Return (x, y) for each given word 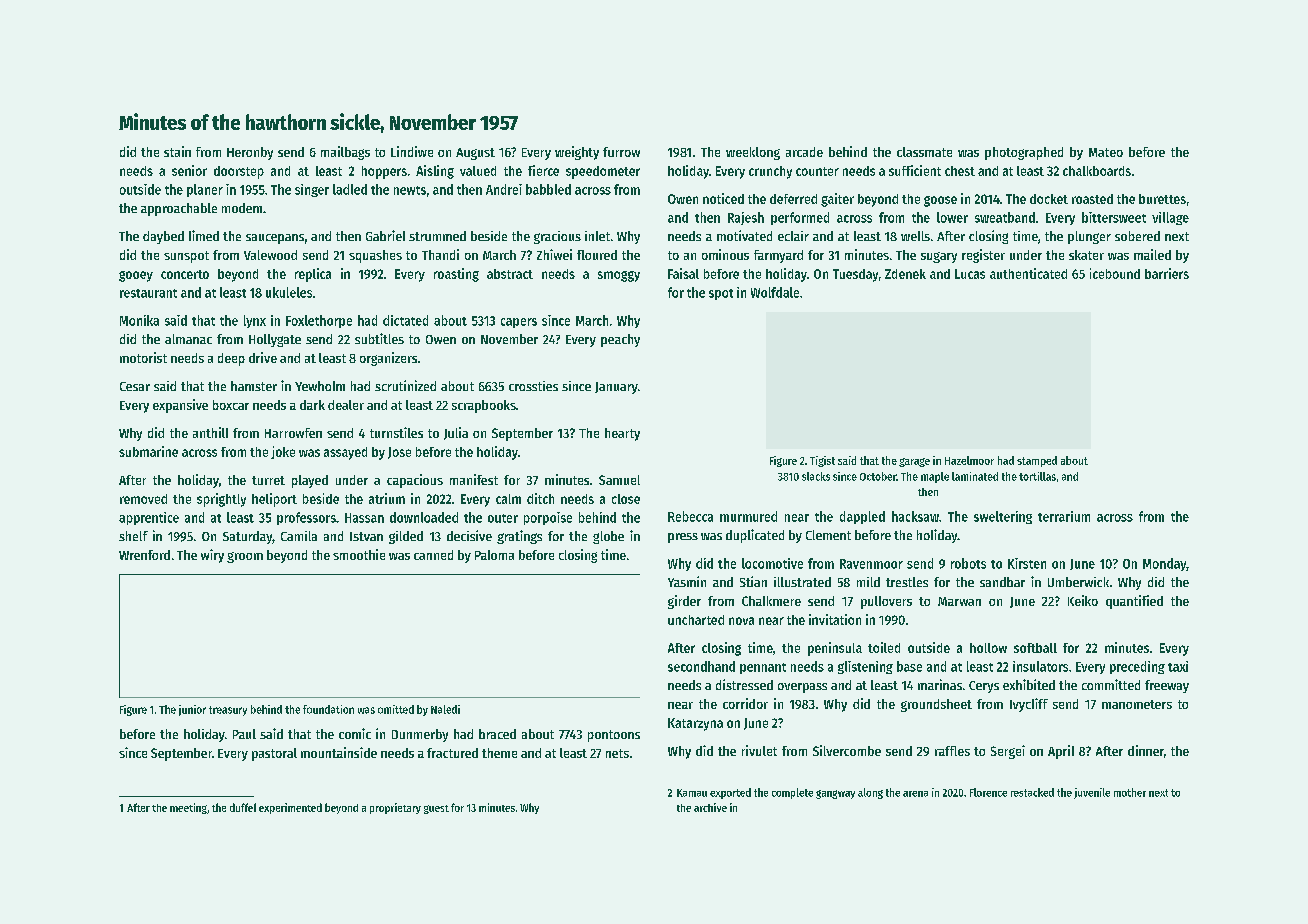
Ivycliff (1029, 705)
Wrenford (144, 555)
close (626, 499)
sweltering (1003, 517)
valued (478, 171)
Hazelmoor (969, 460)
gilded (406, 537)
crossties (533, 386)
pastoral (274, 754)
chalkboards (1097, 171)
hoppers (384, 172)
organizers (388, 359)
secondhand (701, 666)
